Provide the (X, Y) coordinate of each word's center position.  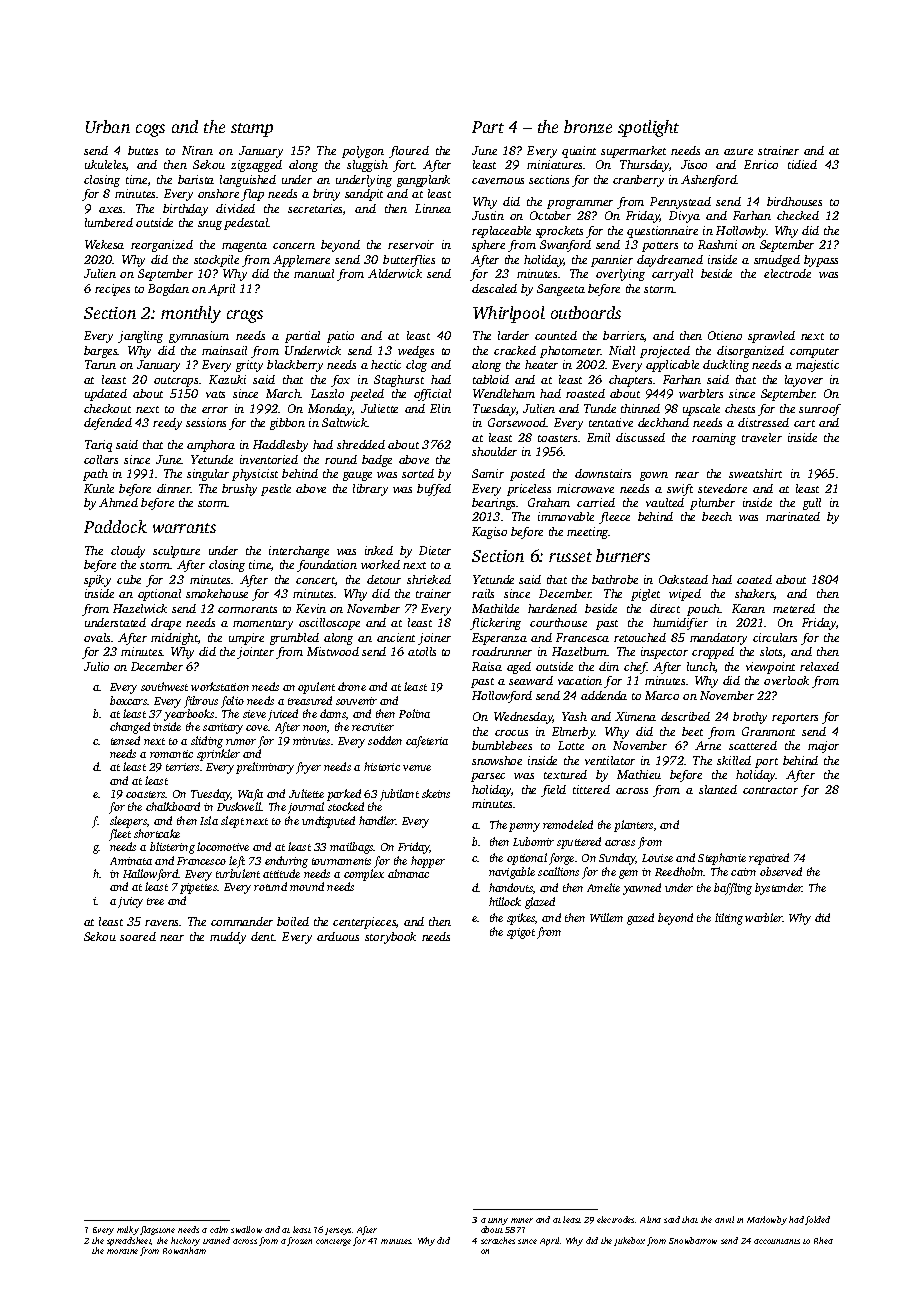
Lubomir (533, 841)
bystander (779, 889)
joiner (434, 639)
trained (216, 1240)
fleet (120, 835)
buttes (143, 150)
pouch (703, 610)
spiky (97, 581)
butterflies (409, 261)
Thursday (644, 166)
